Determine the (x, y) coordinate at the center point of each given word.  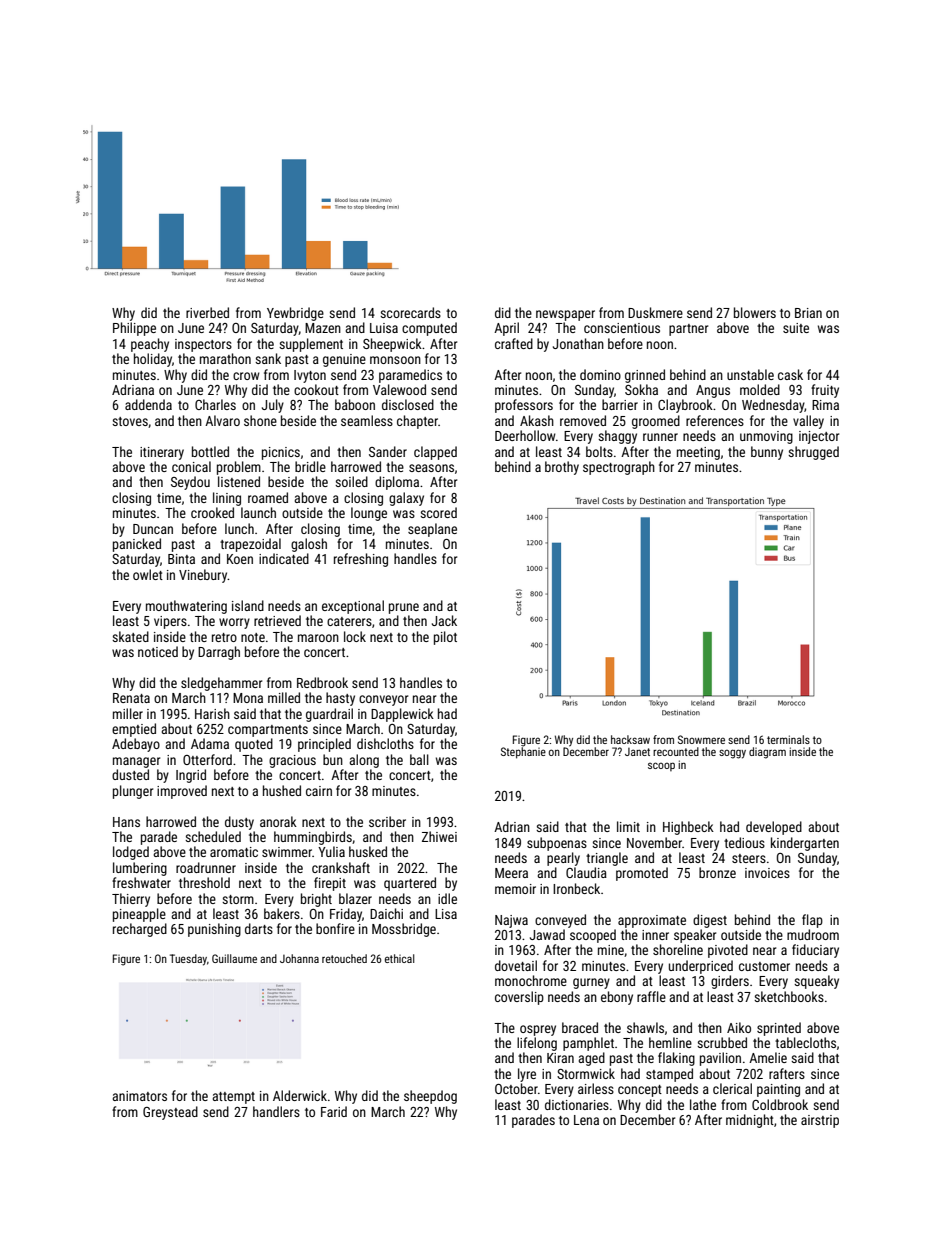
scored (438, 512)
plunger (133, 792)
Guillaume (234, 958)
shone (260, 420)
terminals (788, 739)
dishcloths (385, 743)
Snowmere (701, 739)
